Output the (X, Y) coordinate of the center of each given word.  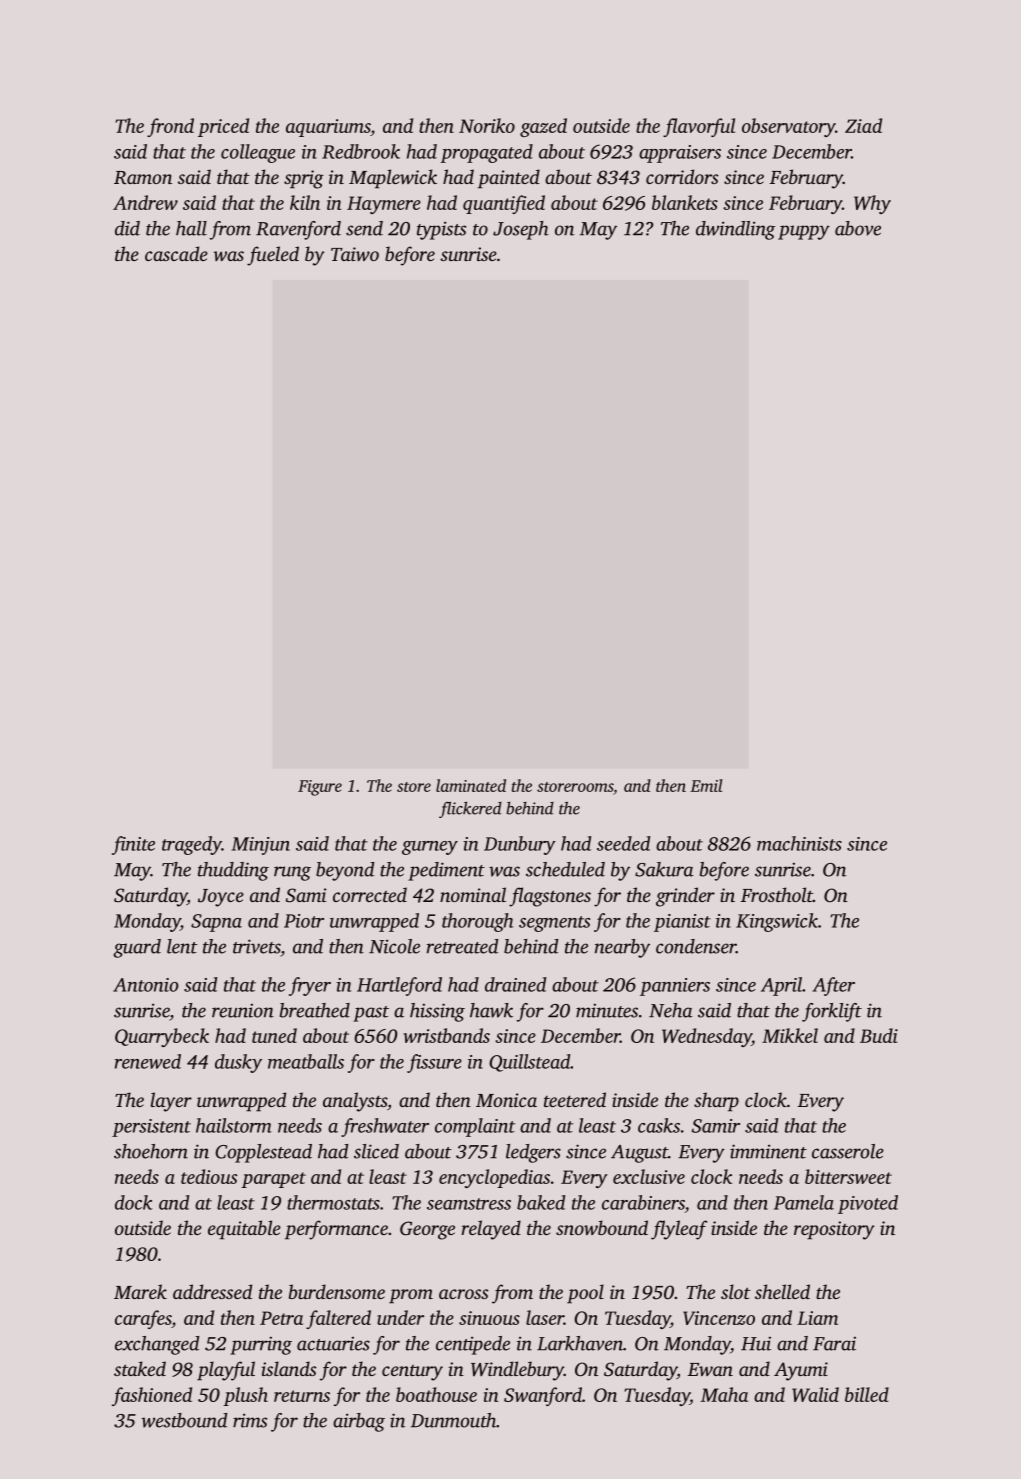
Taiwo (355, 254)
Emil (706, 785)
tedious (209, 1176)
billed (867, 1394)
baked (541, 1202)
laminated (471, 785)
